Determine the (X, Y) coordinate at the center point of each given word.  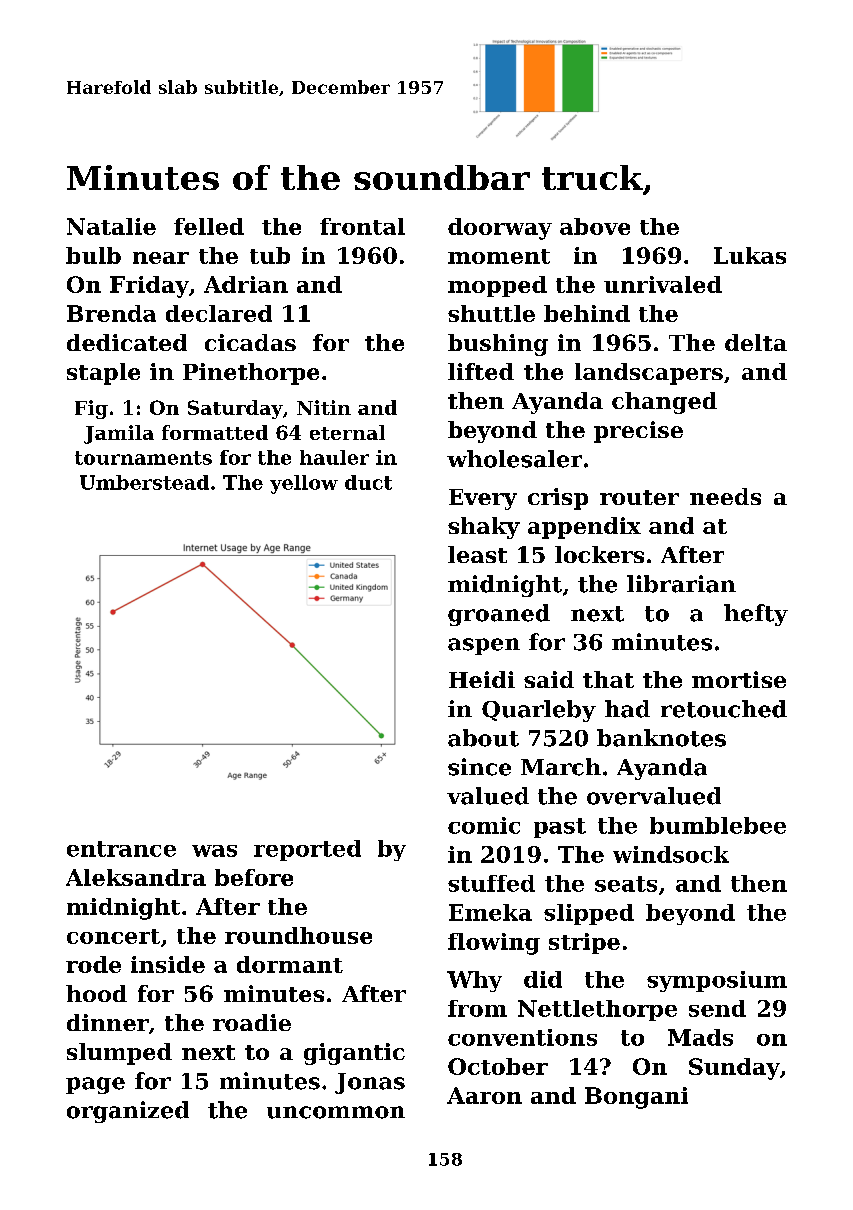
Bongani (636, 1098)
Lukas (750, 255)
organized (128, 1112)
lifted (481, 371)
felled (209, 226)
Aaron (484, 1095)
